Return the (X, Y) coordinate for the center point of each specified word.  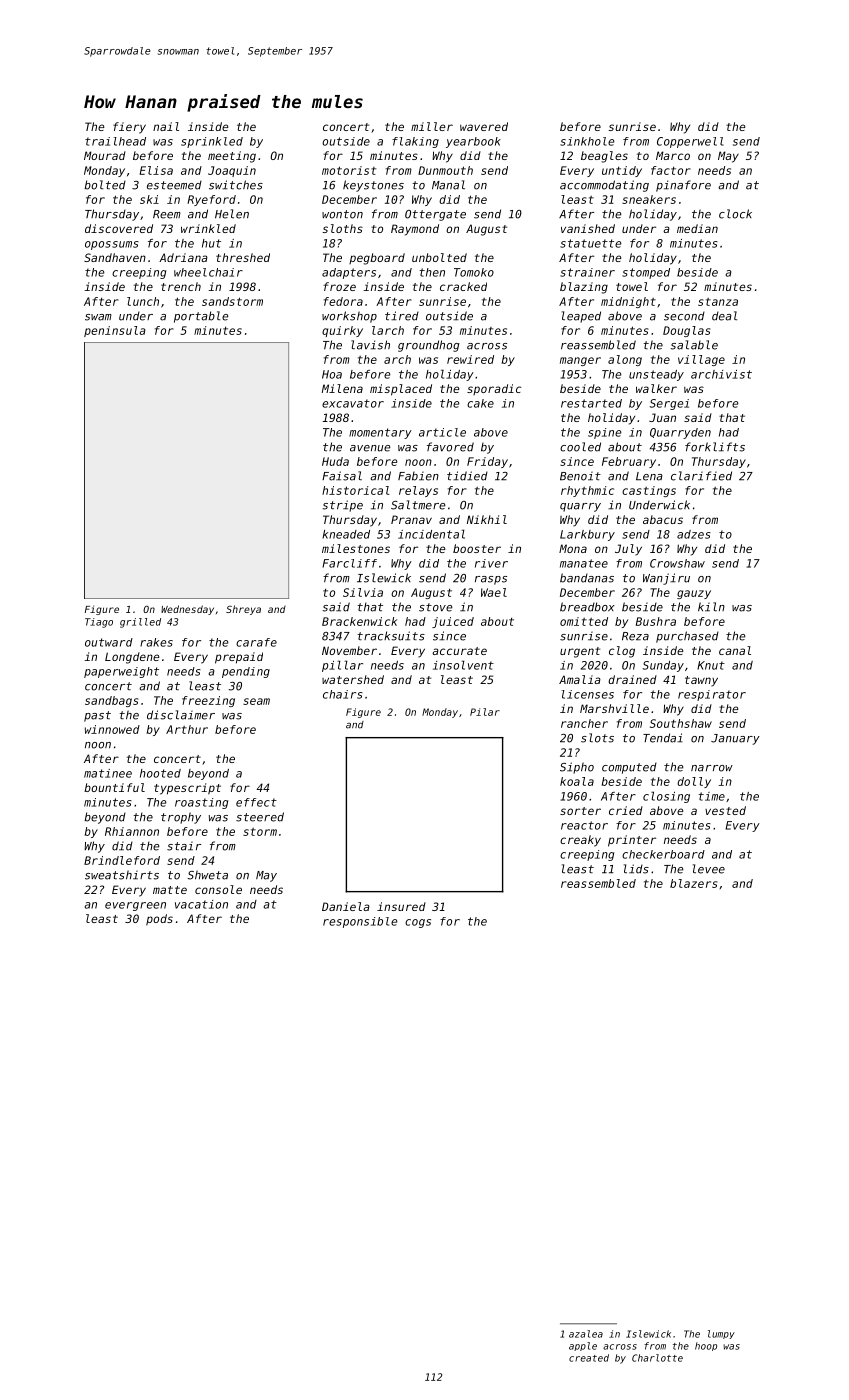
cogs (418, 923)
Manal (448, 185)
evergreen (135, 906)
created (589, 1358)
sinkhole (587, 141)
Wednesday (187, 610)
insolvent (463, 665)
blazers (694, 883)
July (628, 550)
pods (159, 920)
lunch (143, 301)
